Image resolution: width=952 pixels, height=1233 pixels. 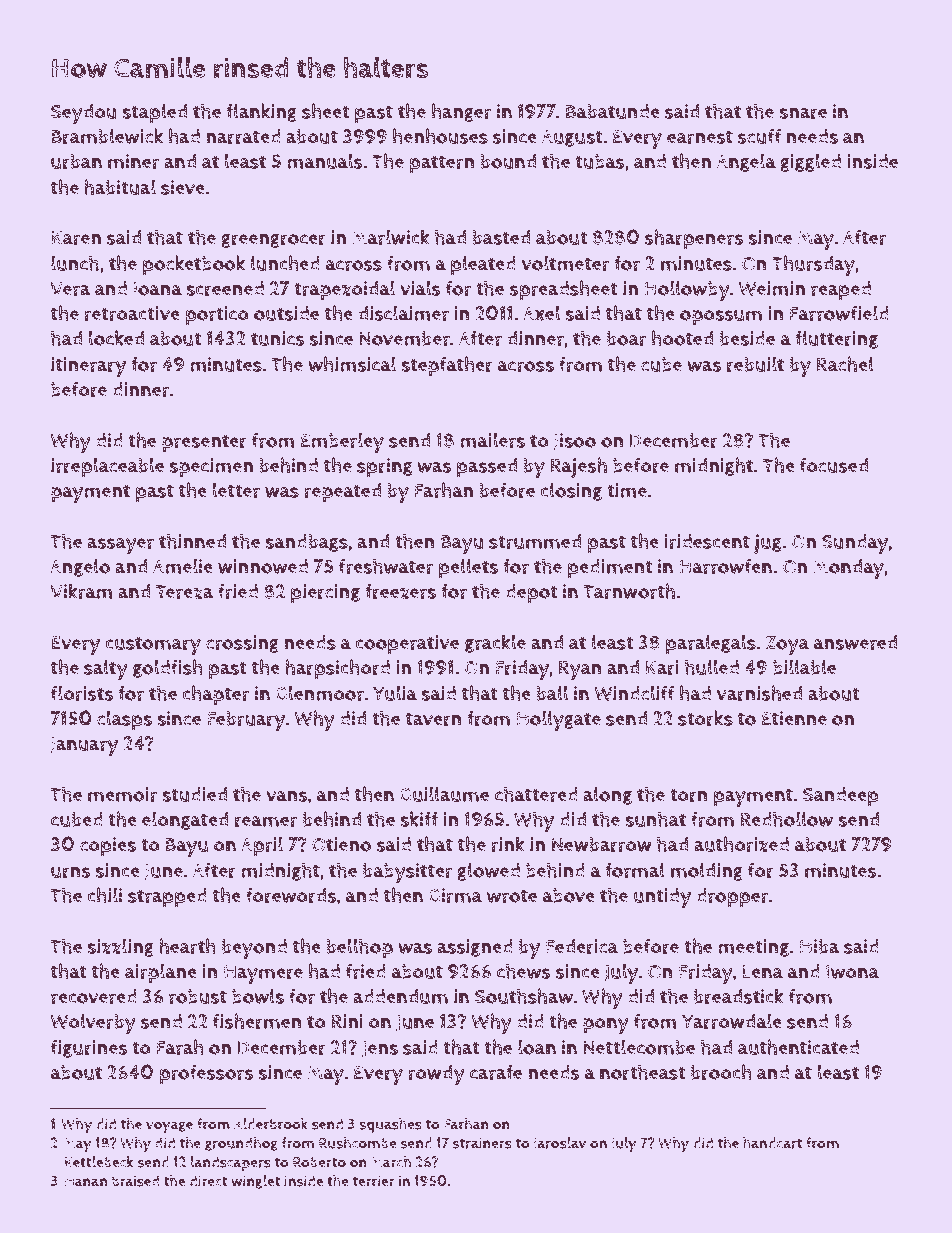 I want to click on grackle, so click(x=495, y=643).
